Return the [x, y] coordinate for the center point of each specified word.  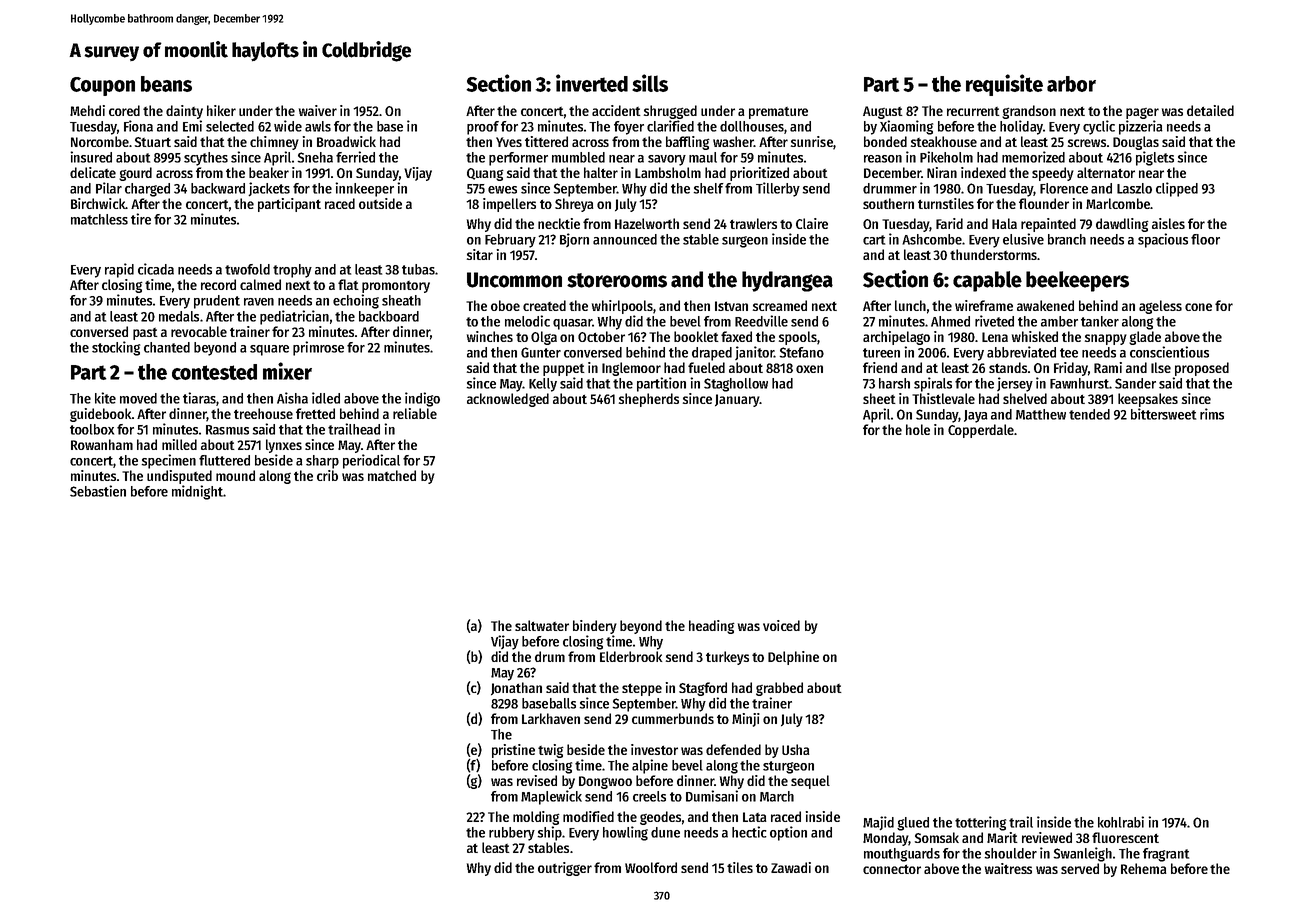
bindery [595, 627]
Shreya [574, 205]
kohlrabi [1121, 822]
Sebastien [98, 491]
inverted [592, 83]
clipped [1177, 189]
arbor [1071, 84]
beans [166, 84]
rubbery [512, 834]
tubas [418, 269]
